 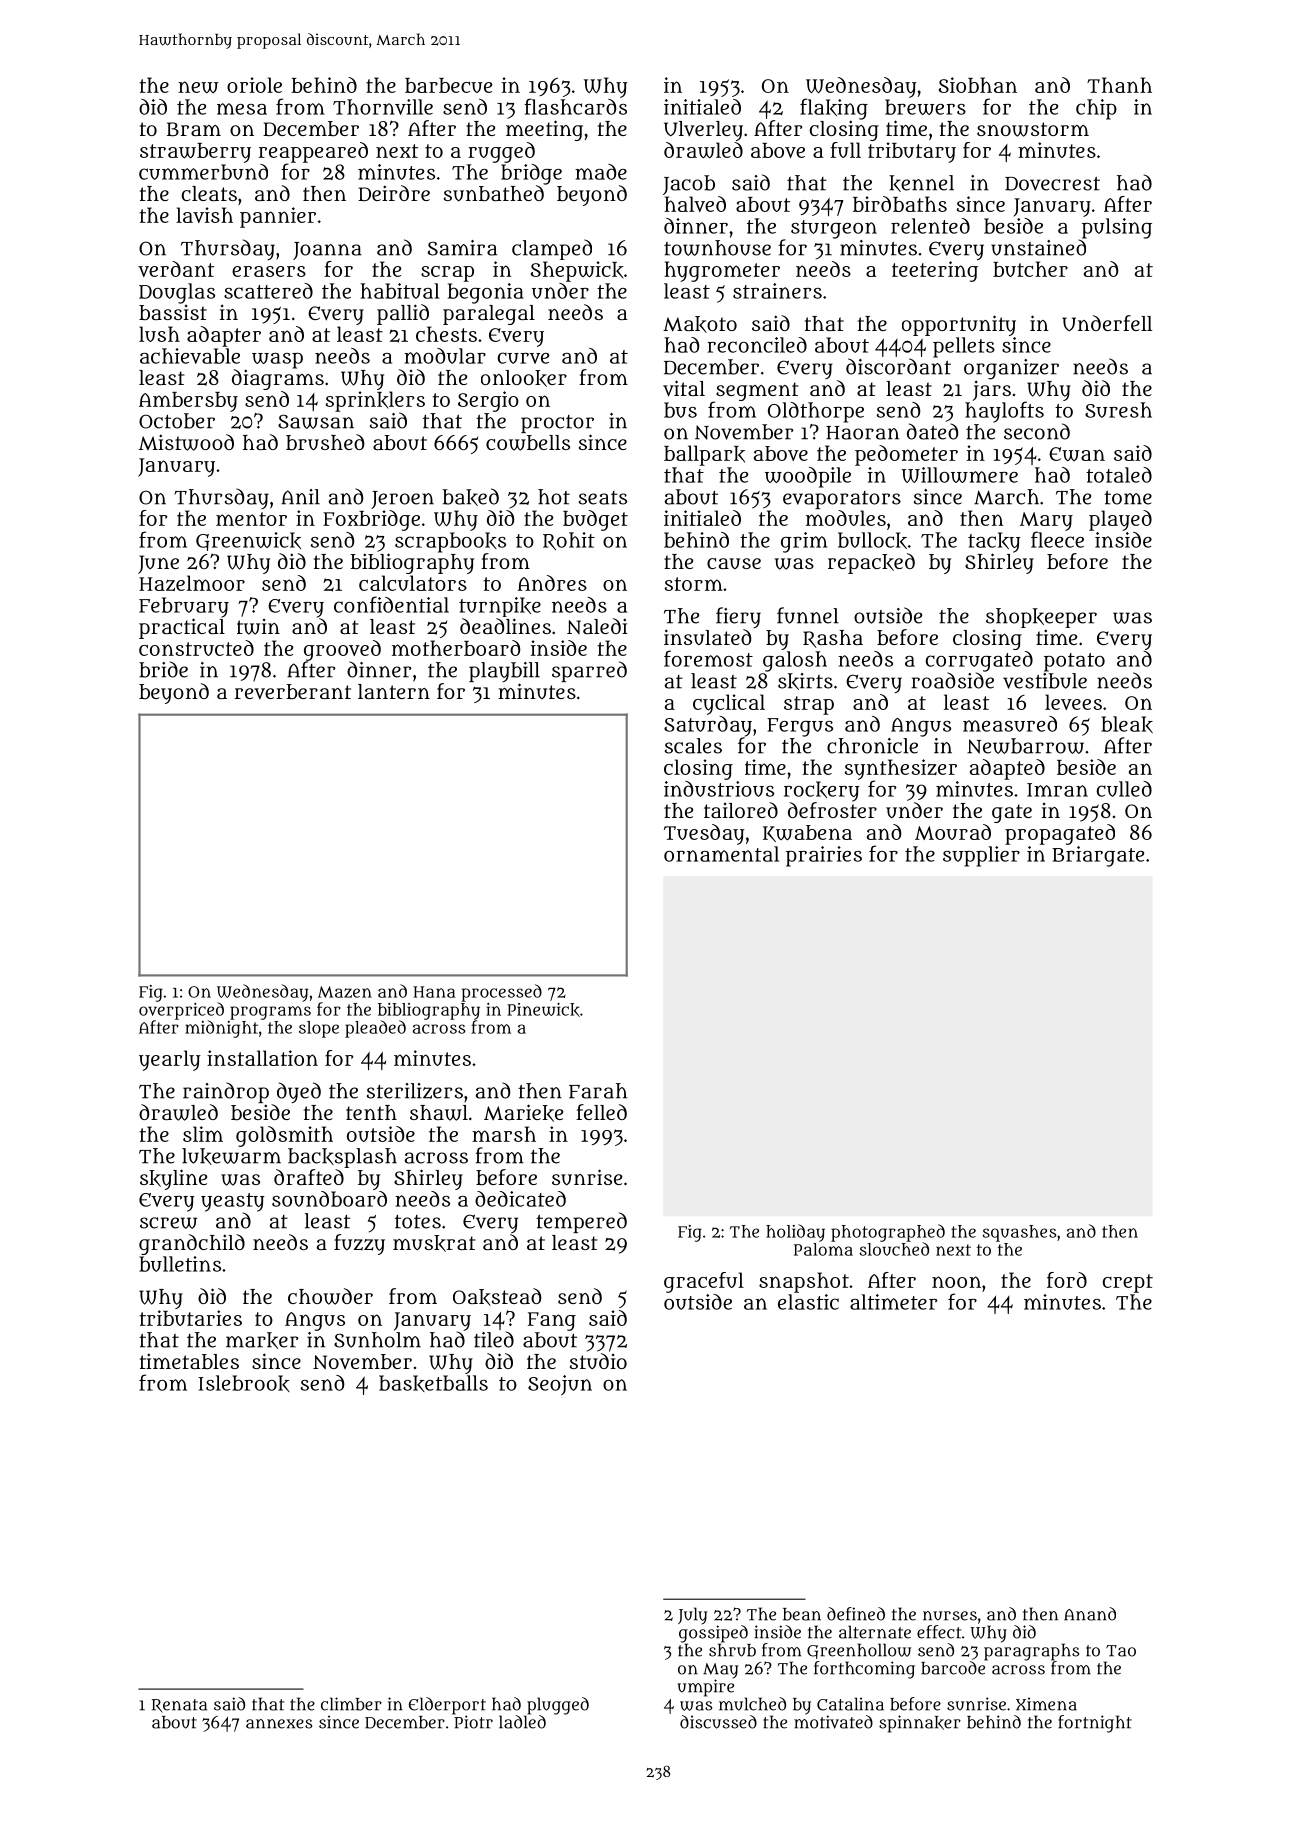 What do you see at coordinates (704, 455) in the screenshot?
I see `ballpark` at bounding box center [704, 455].
